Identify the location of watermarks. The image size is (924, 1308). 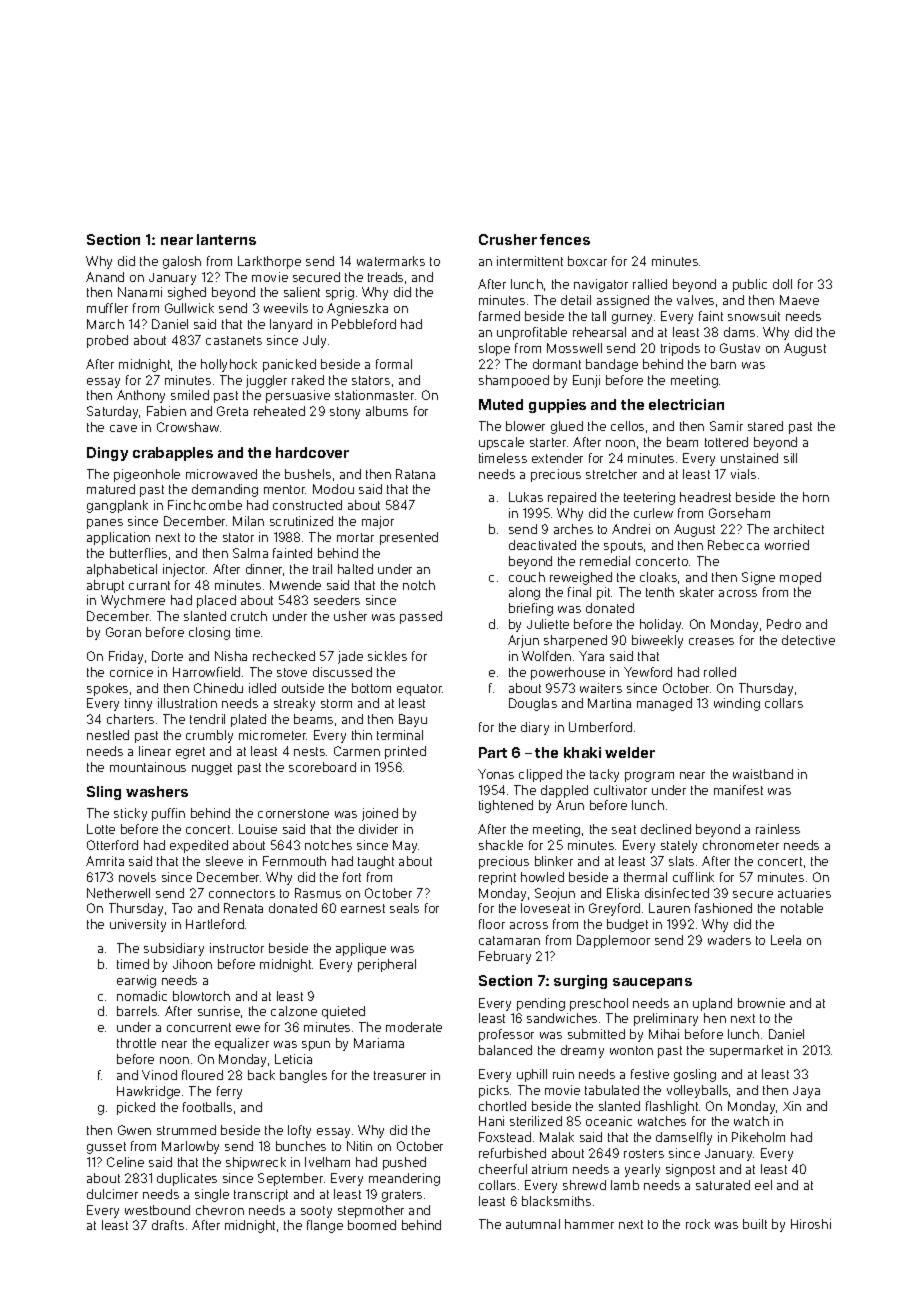
(391, 261).
